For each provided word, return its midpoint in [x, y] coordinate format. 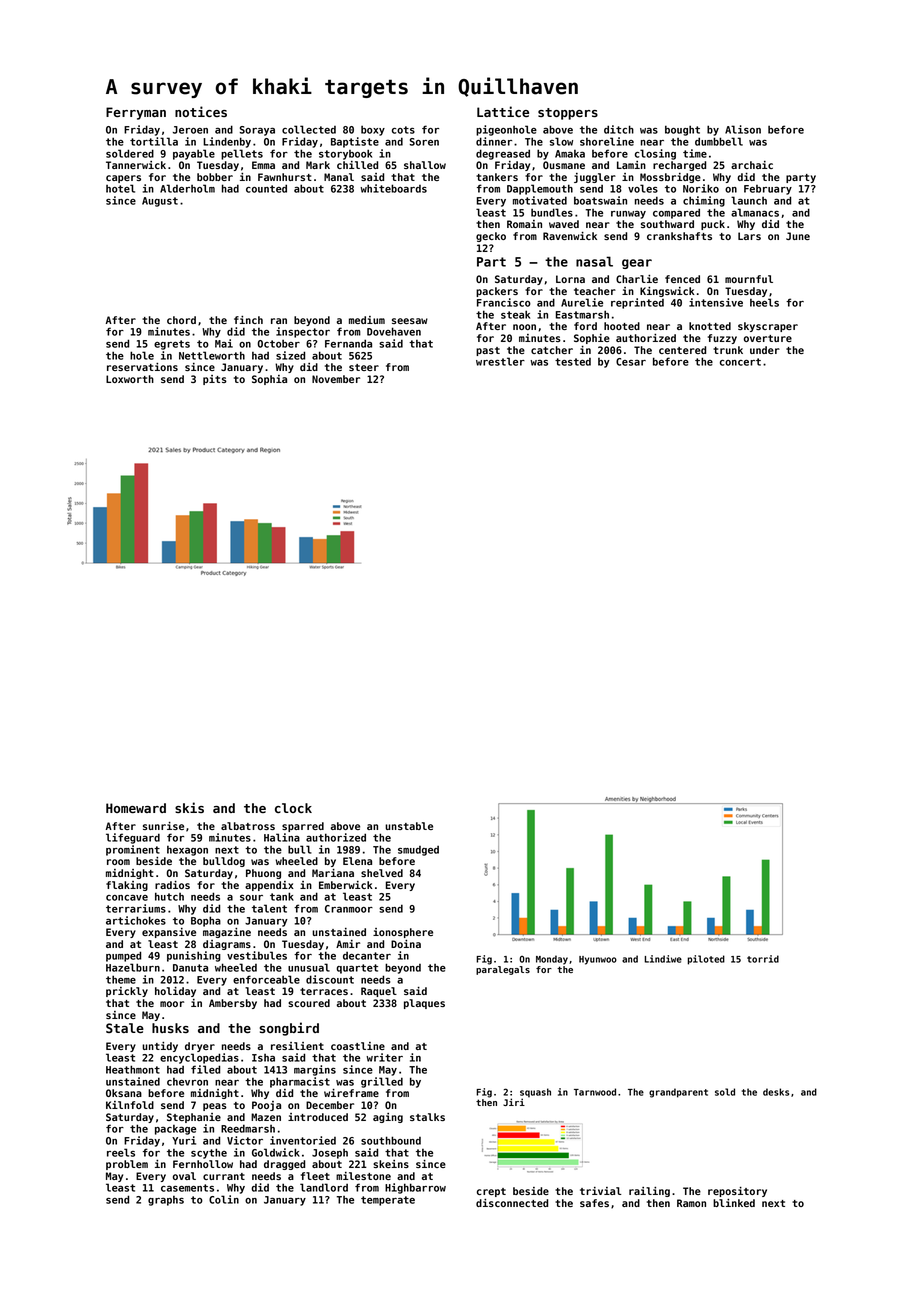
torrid [763, 959]
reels [121, 1152]
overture [768, 338]
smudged [418, 851]
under [765, 350]
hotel [120, 188]
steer [364, 367]
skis [189, 807]
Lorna [570, 279]
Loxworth [130, 379]
